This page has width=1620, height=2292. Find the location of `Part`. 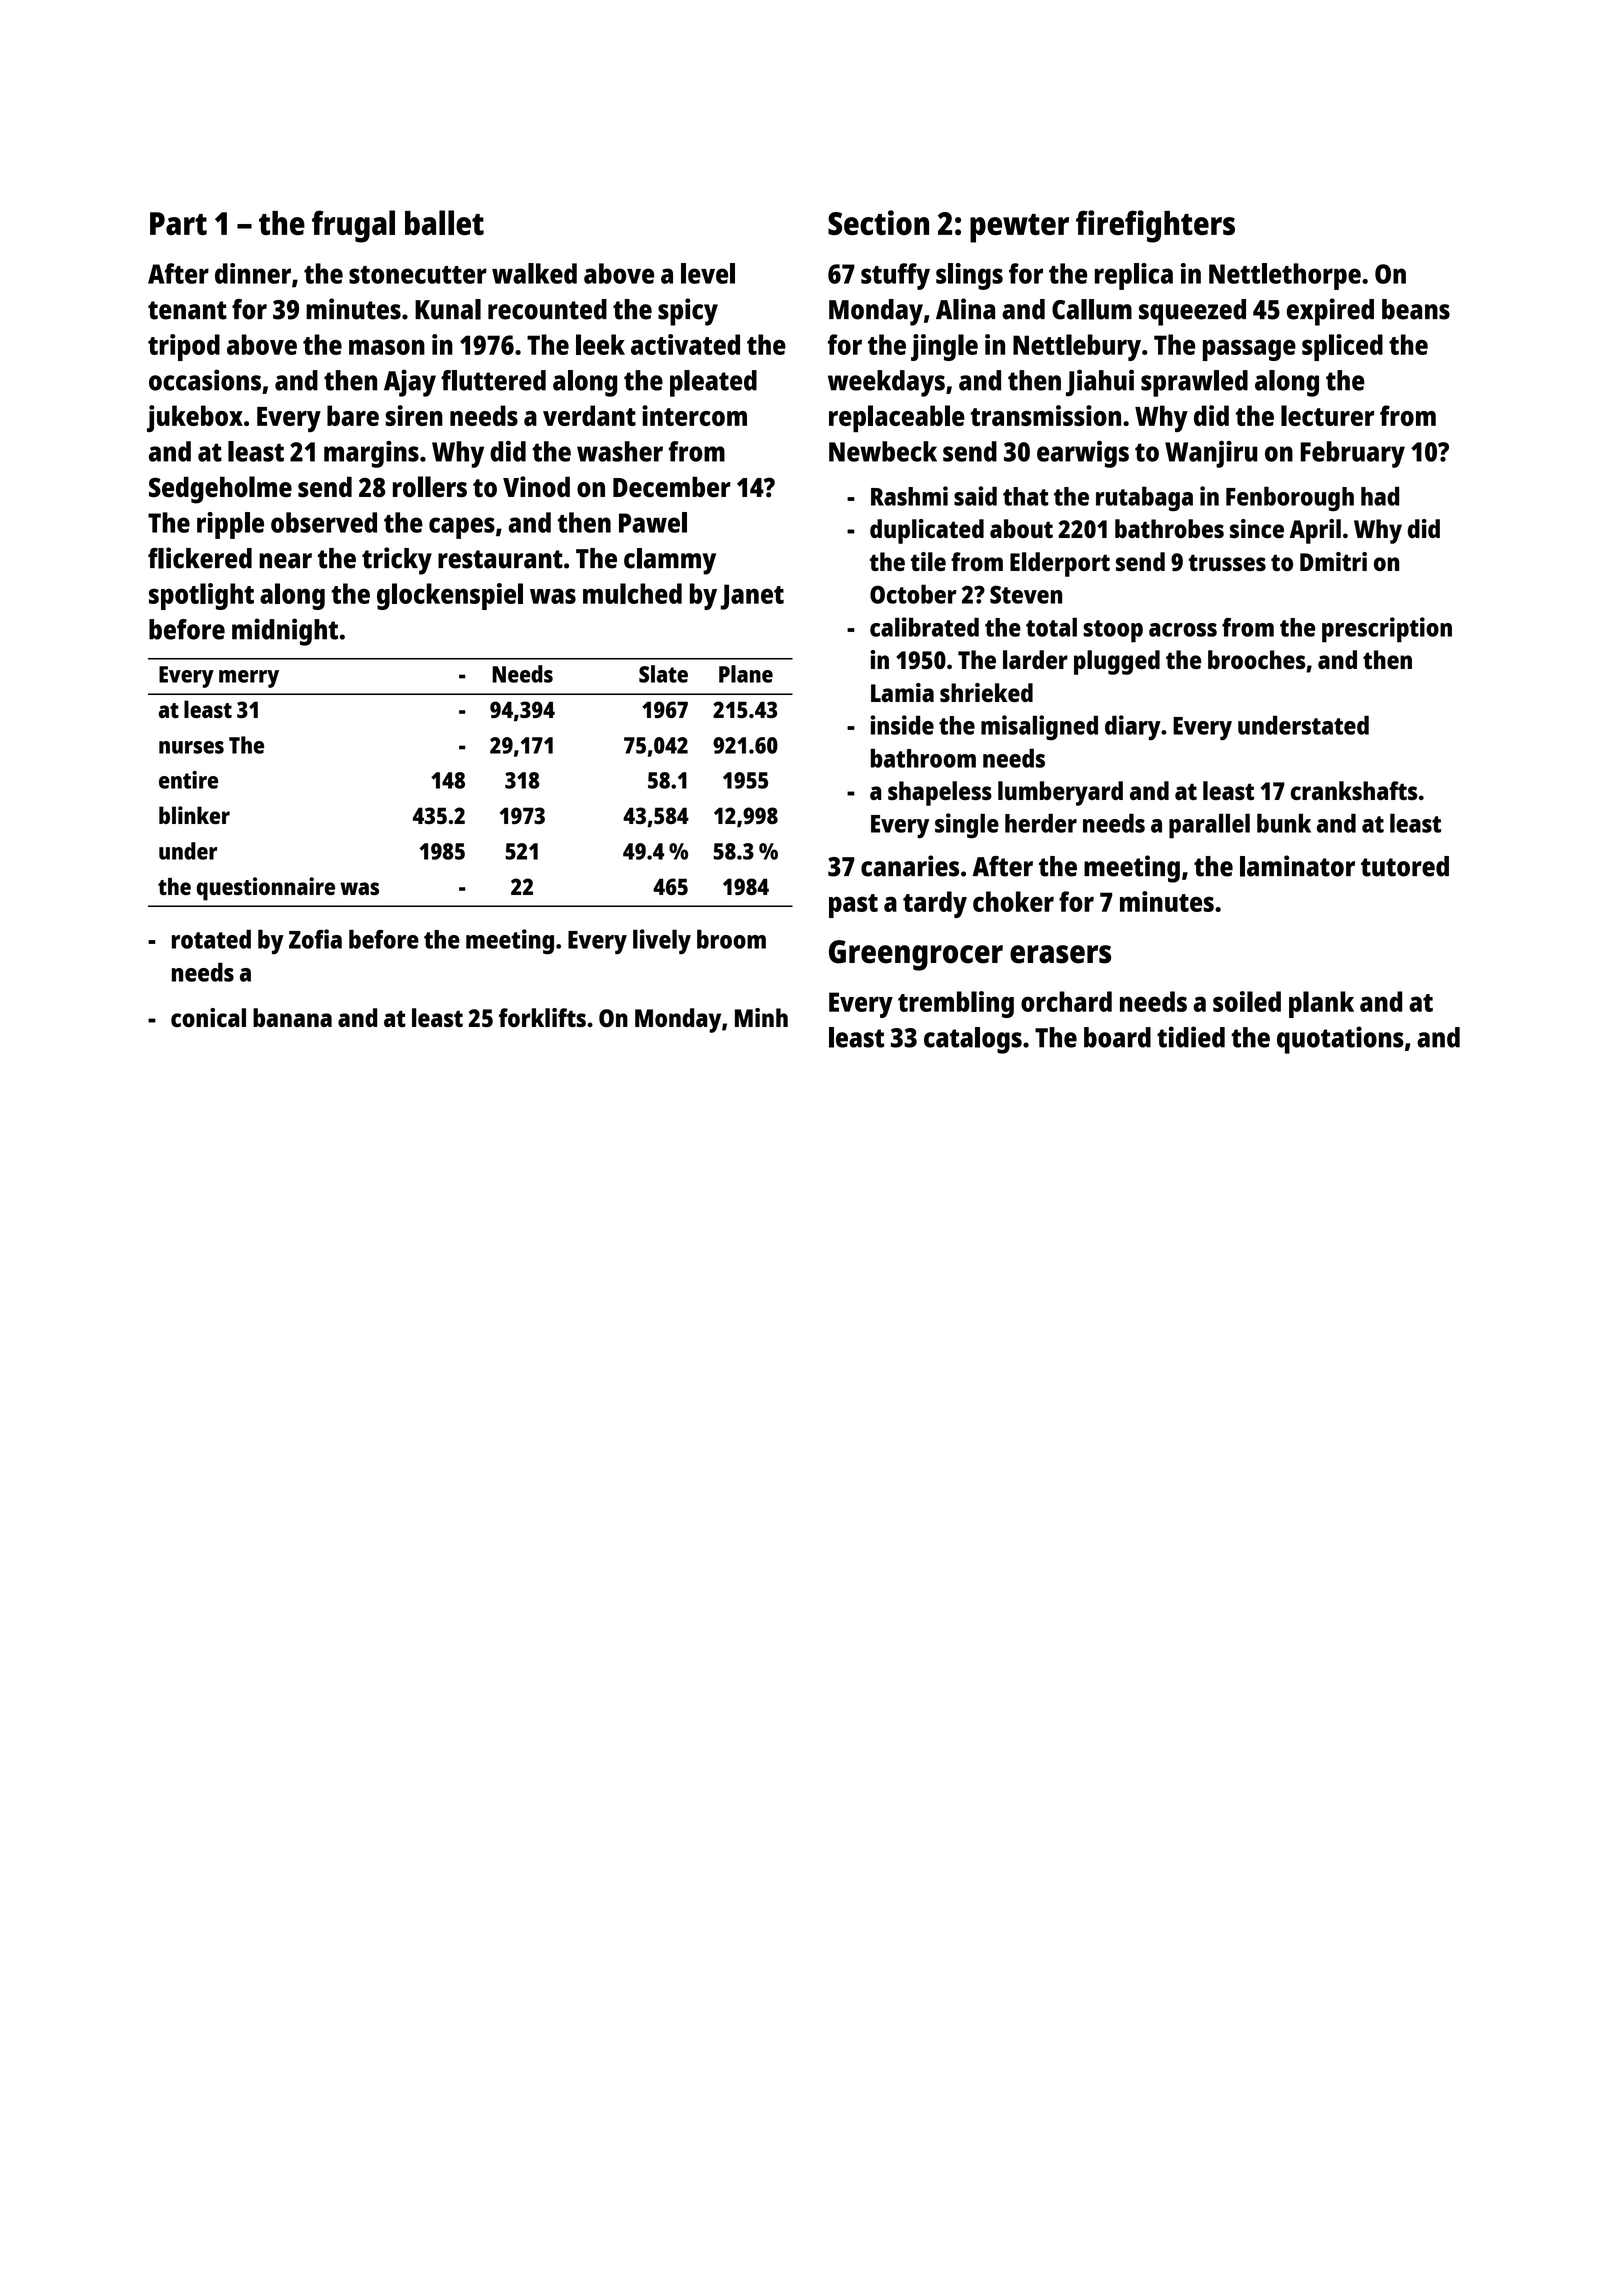

Part is located at coordinates (178, 223).
